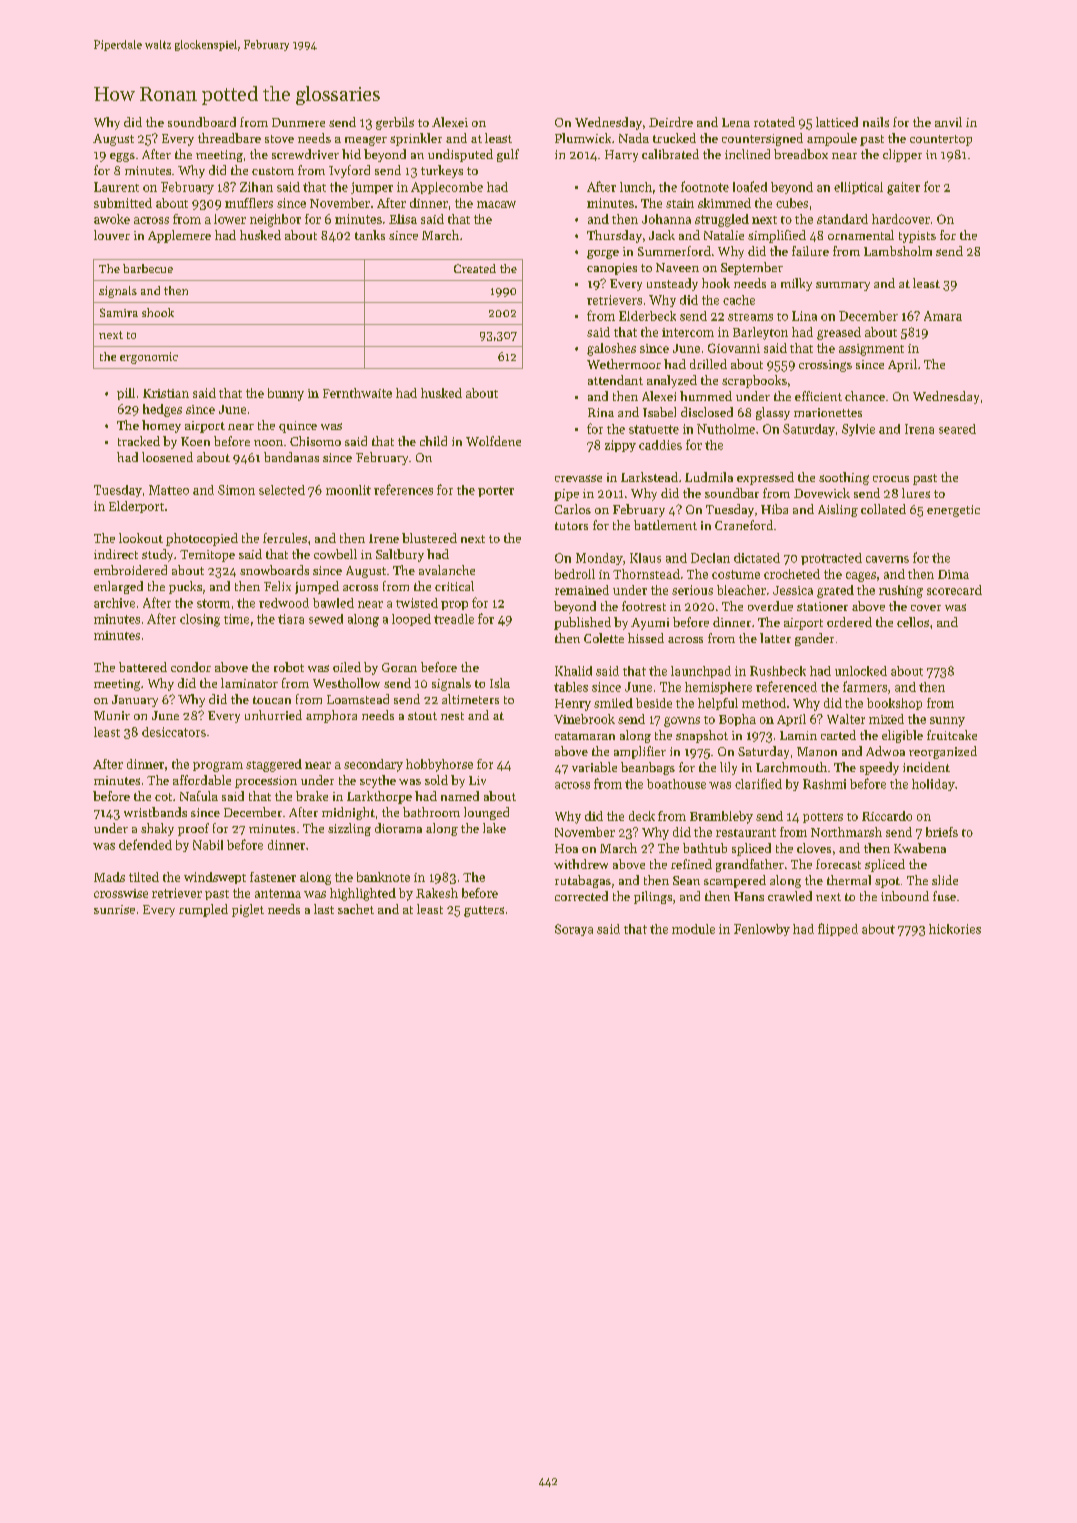 The height and width of the page is (1523, 1077). What do you see at coordinates (574, 930) in the page?
I see `Soraya` at bounding box center [574, 930].
